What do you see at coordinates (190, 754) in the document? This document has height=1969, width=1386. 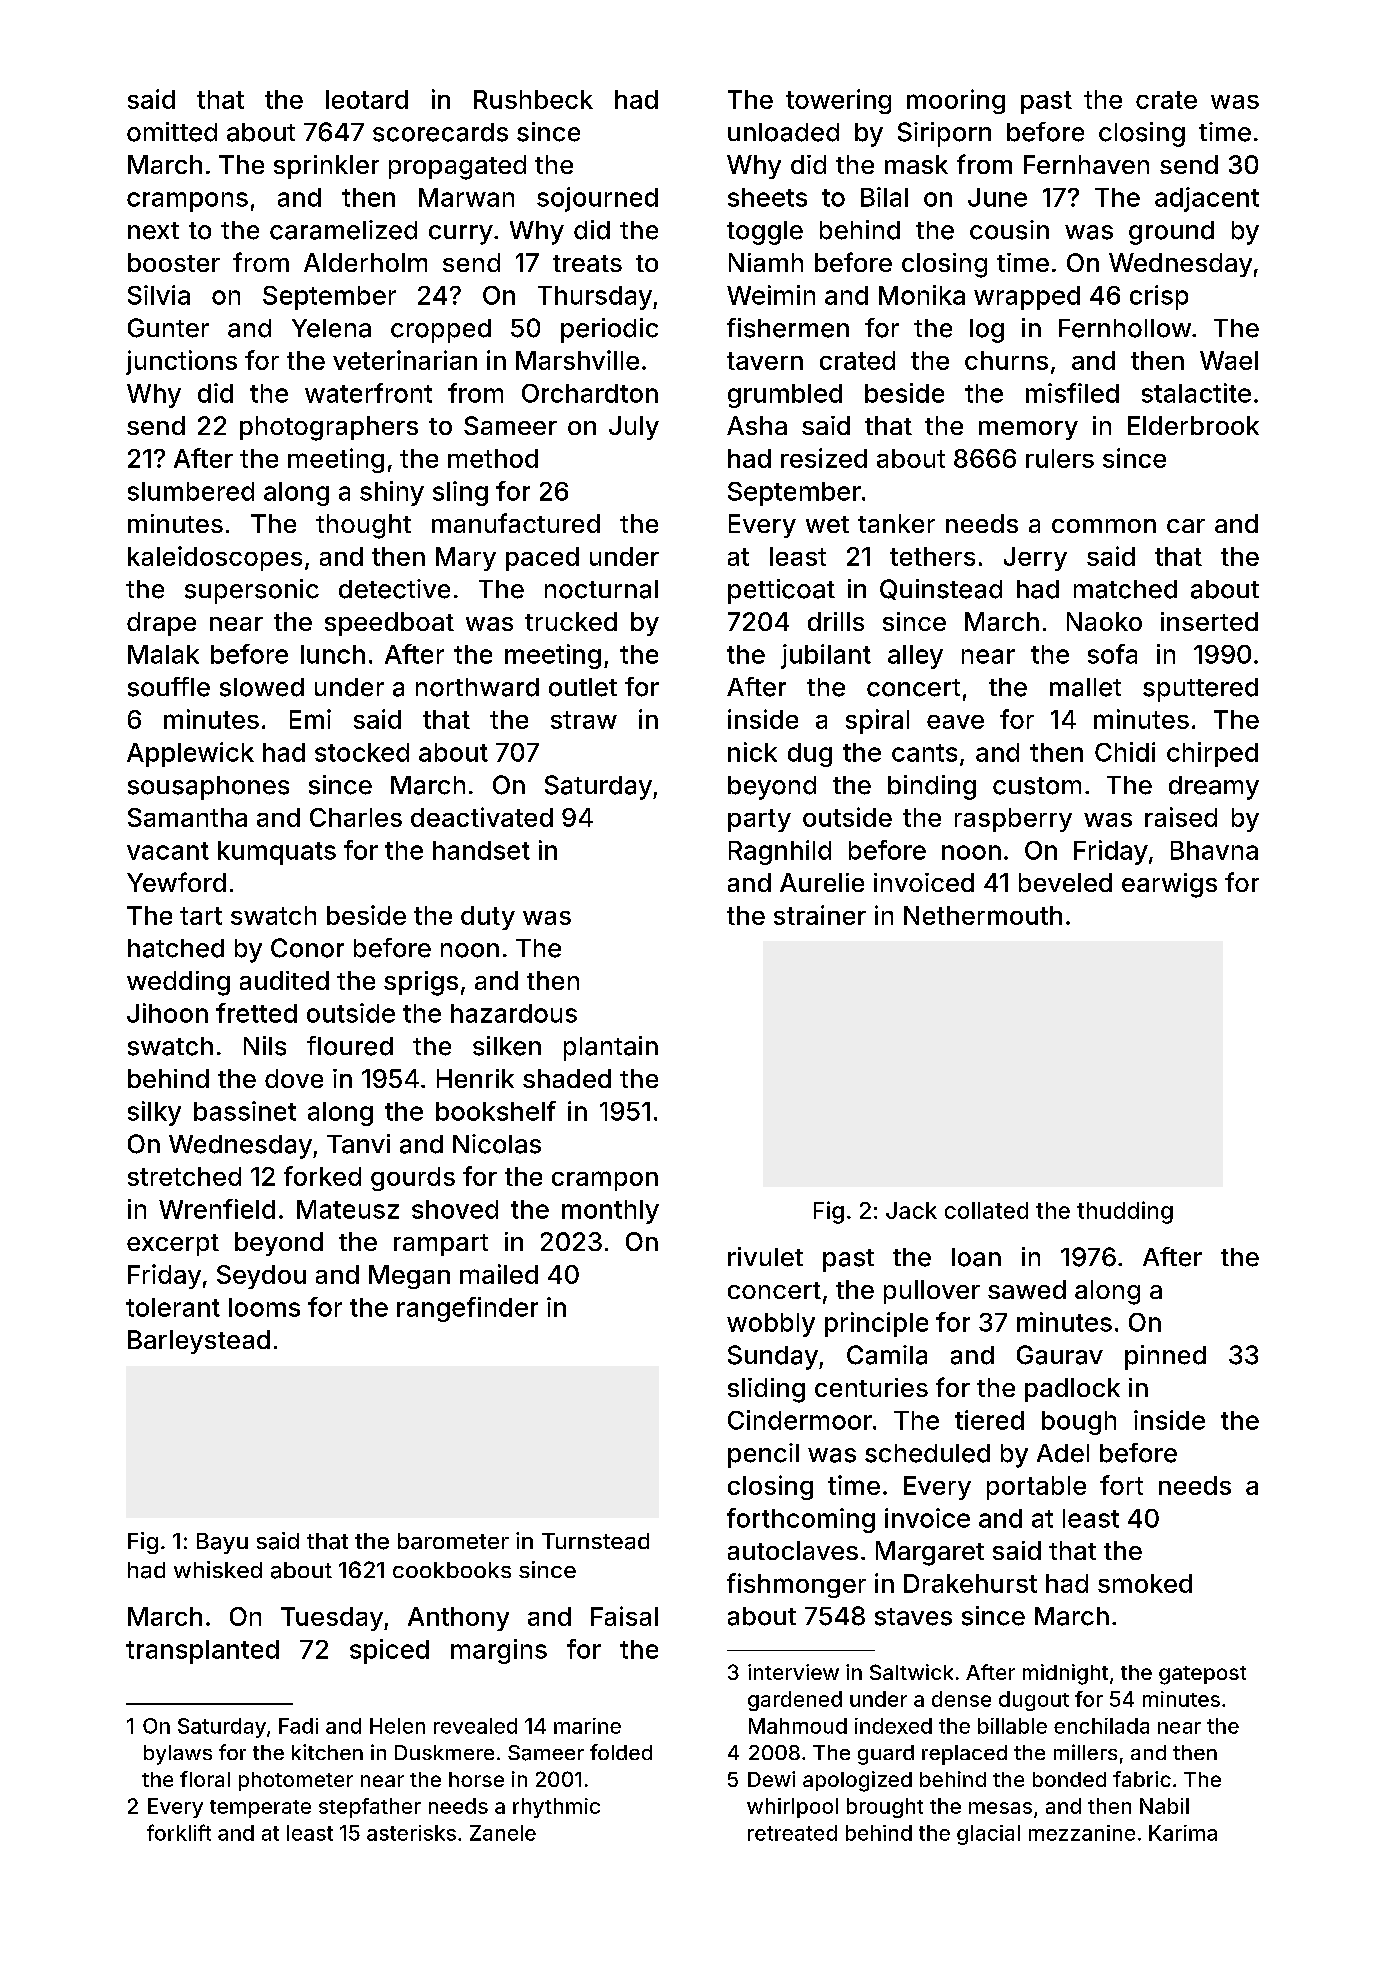 I see `Applewick` at bounding box center [190, 754].
